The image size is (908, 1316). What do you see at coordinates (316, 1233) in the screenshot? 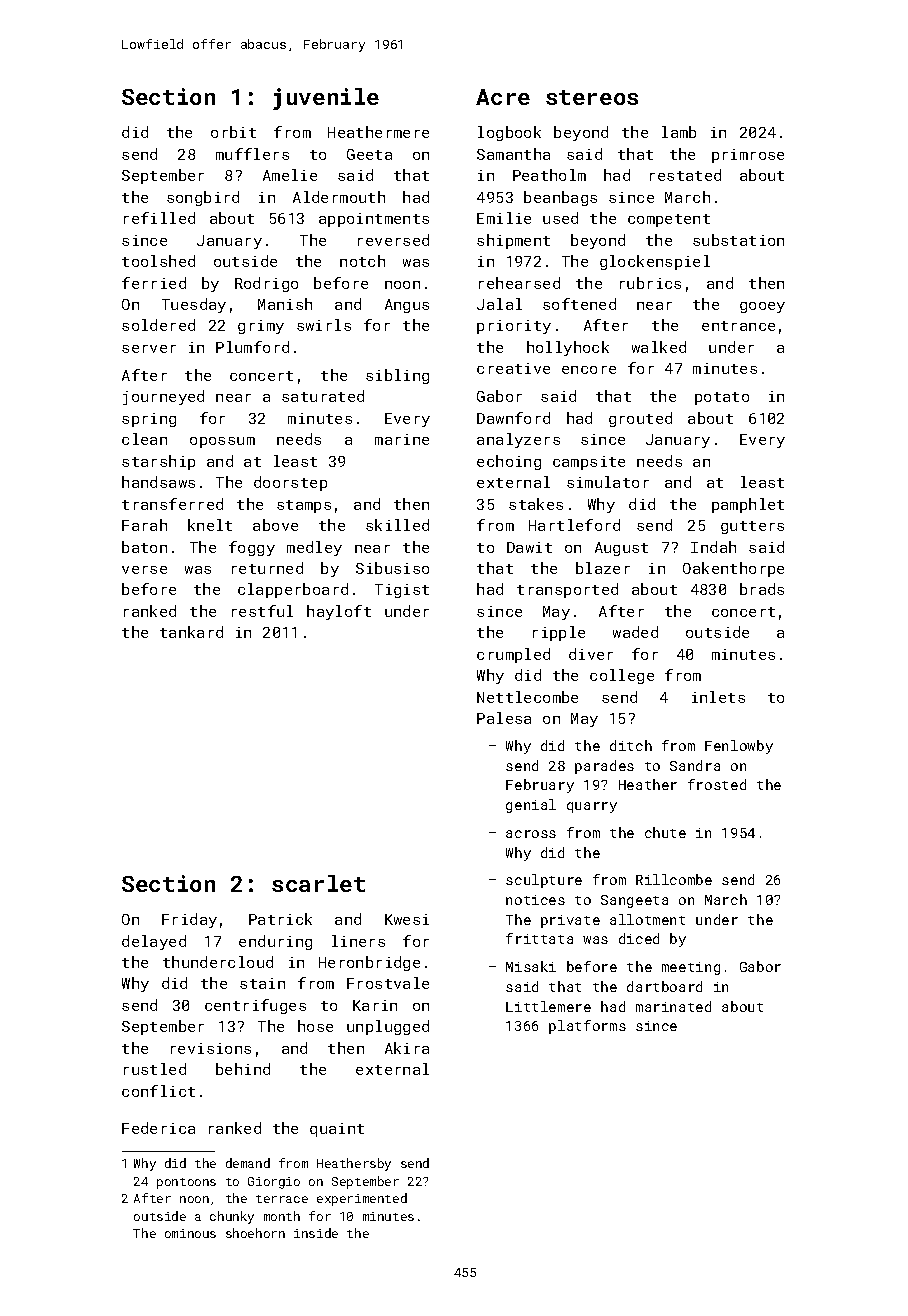
I see `inside` at bounding box center [316, 1233].
